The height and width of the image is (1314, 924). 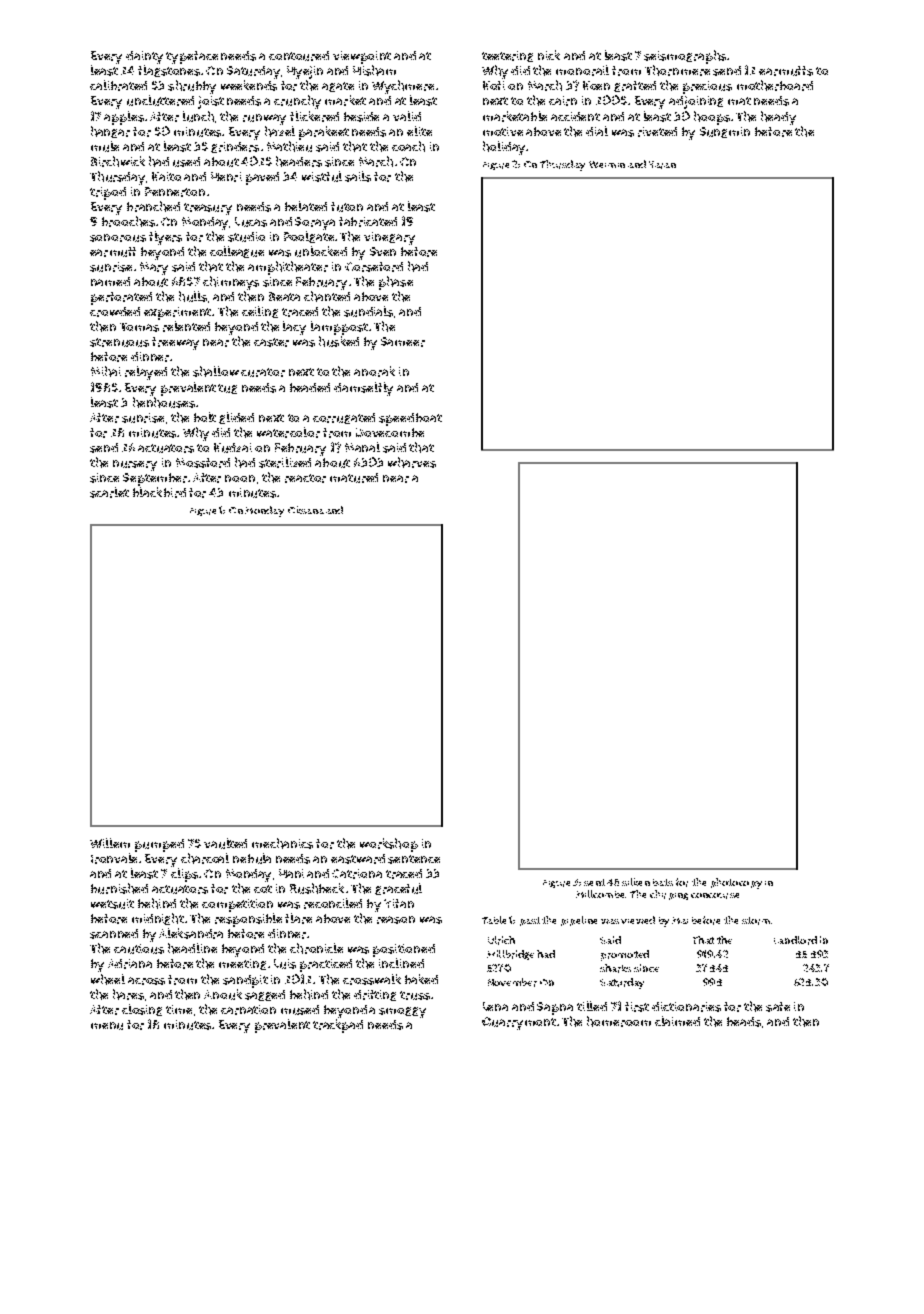 What do you see at coordinates (778, 118) in the image?
I see `heady` at bounding box center [778, 118].
